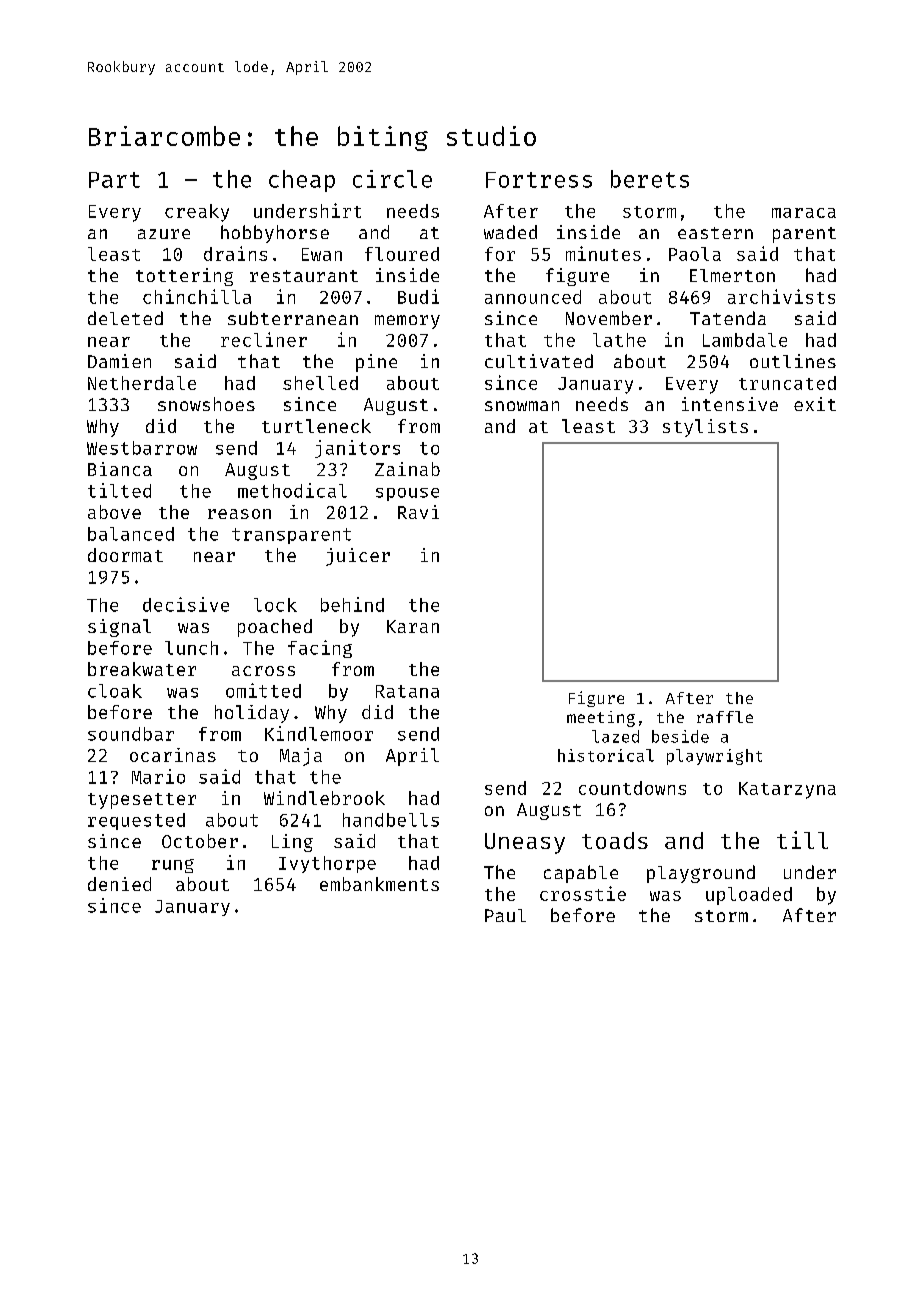  I want to click on stylists, so click(705, 428).
